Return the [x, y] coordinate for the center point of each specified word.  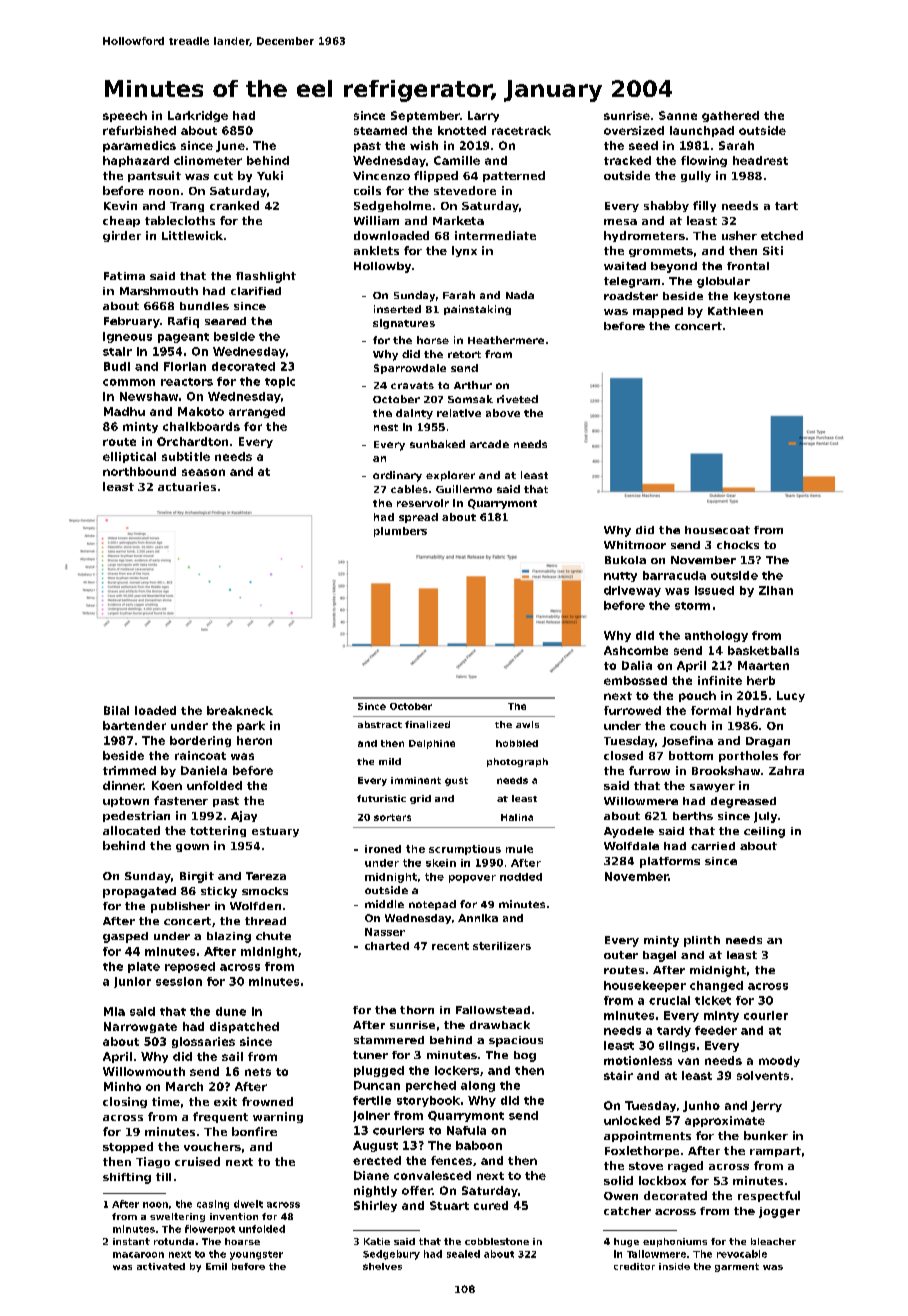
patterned [514, 176]
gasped [125, 937]
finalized [427, 724]
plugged [379, 1071]
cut [223, 176]
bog [525, 1056]
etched [782, 235]
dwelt [248, 1204]
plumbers [400, 532]
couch [688, 725]
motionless [638, 1060]
